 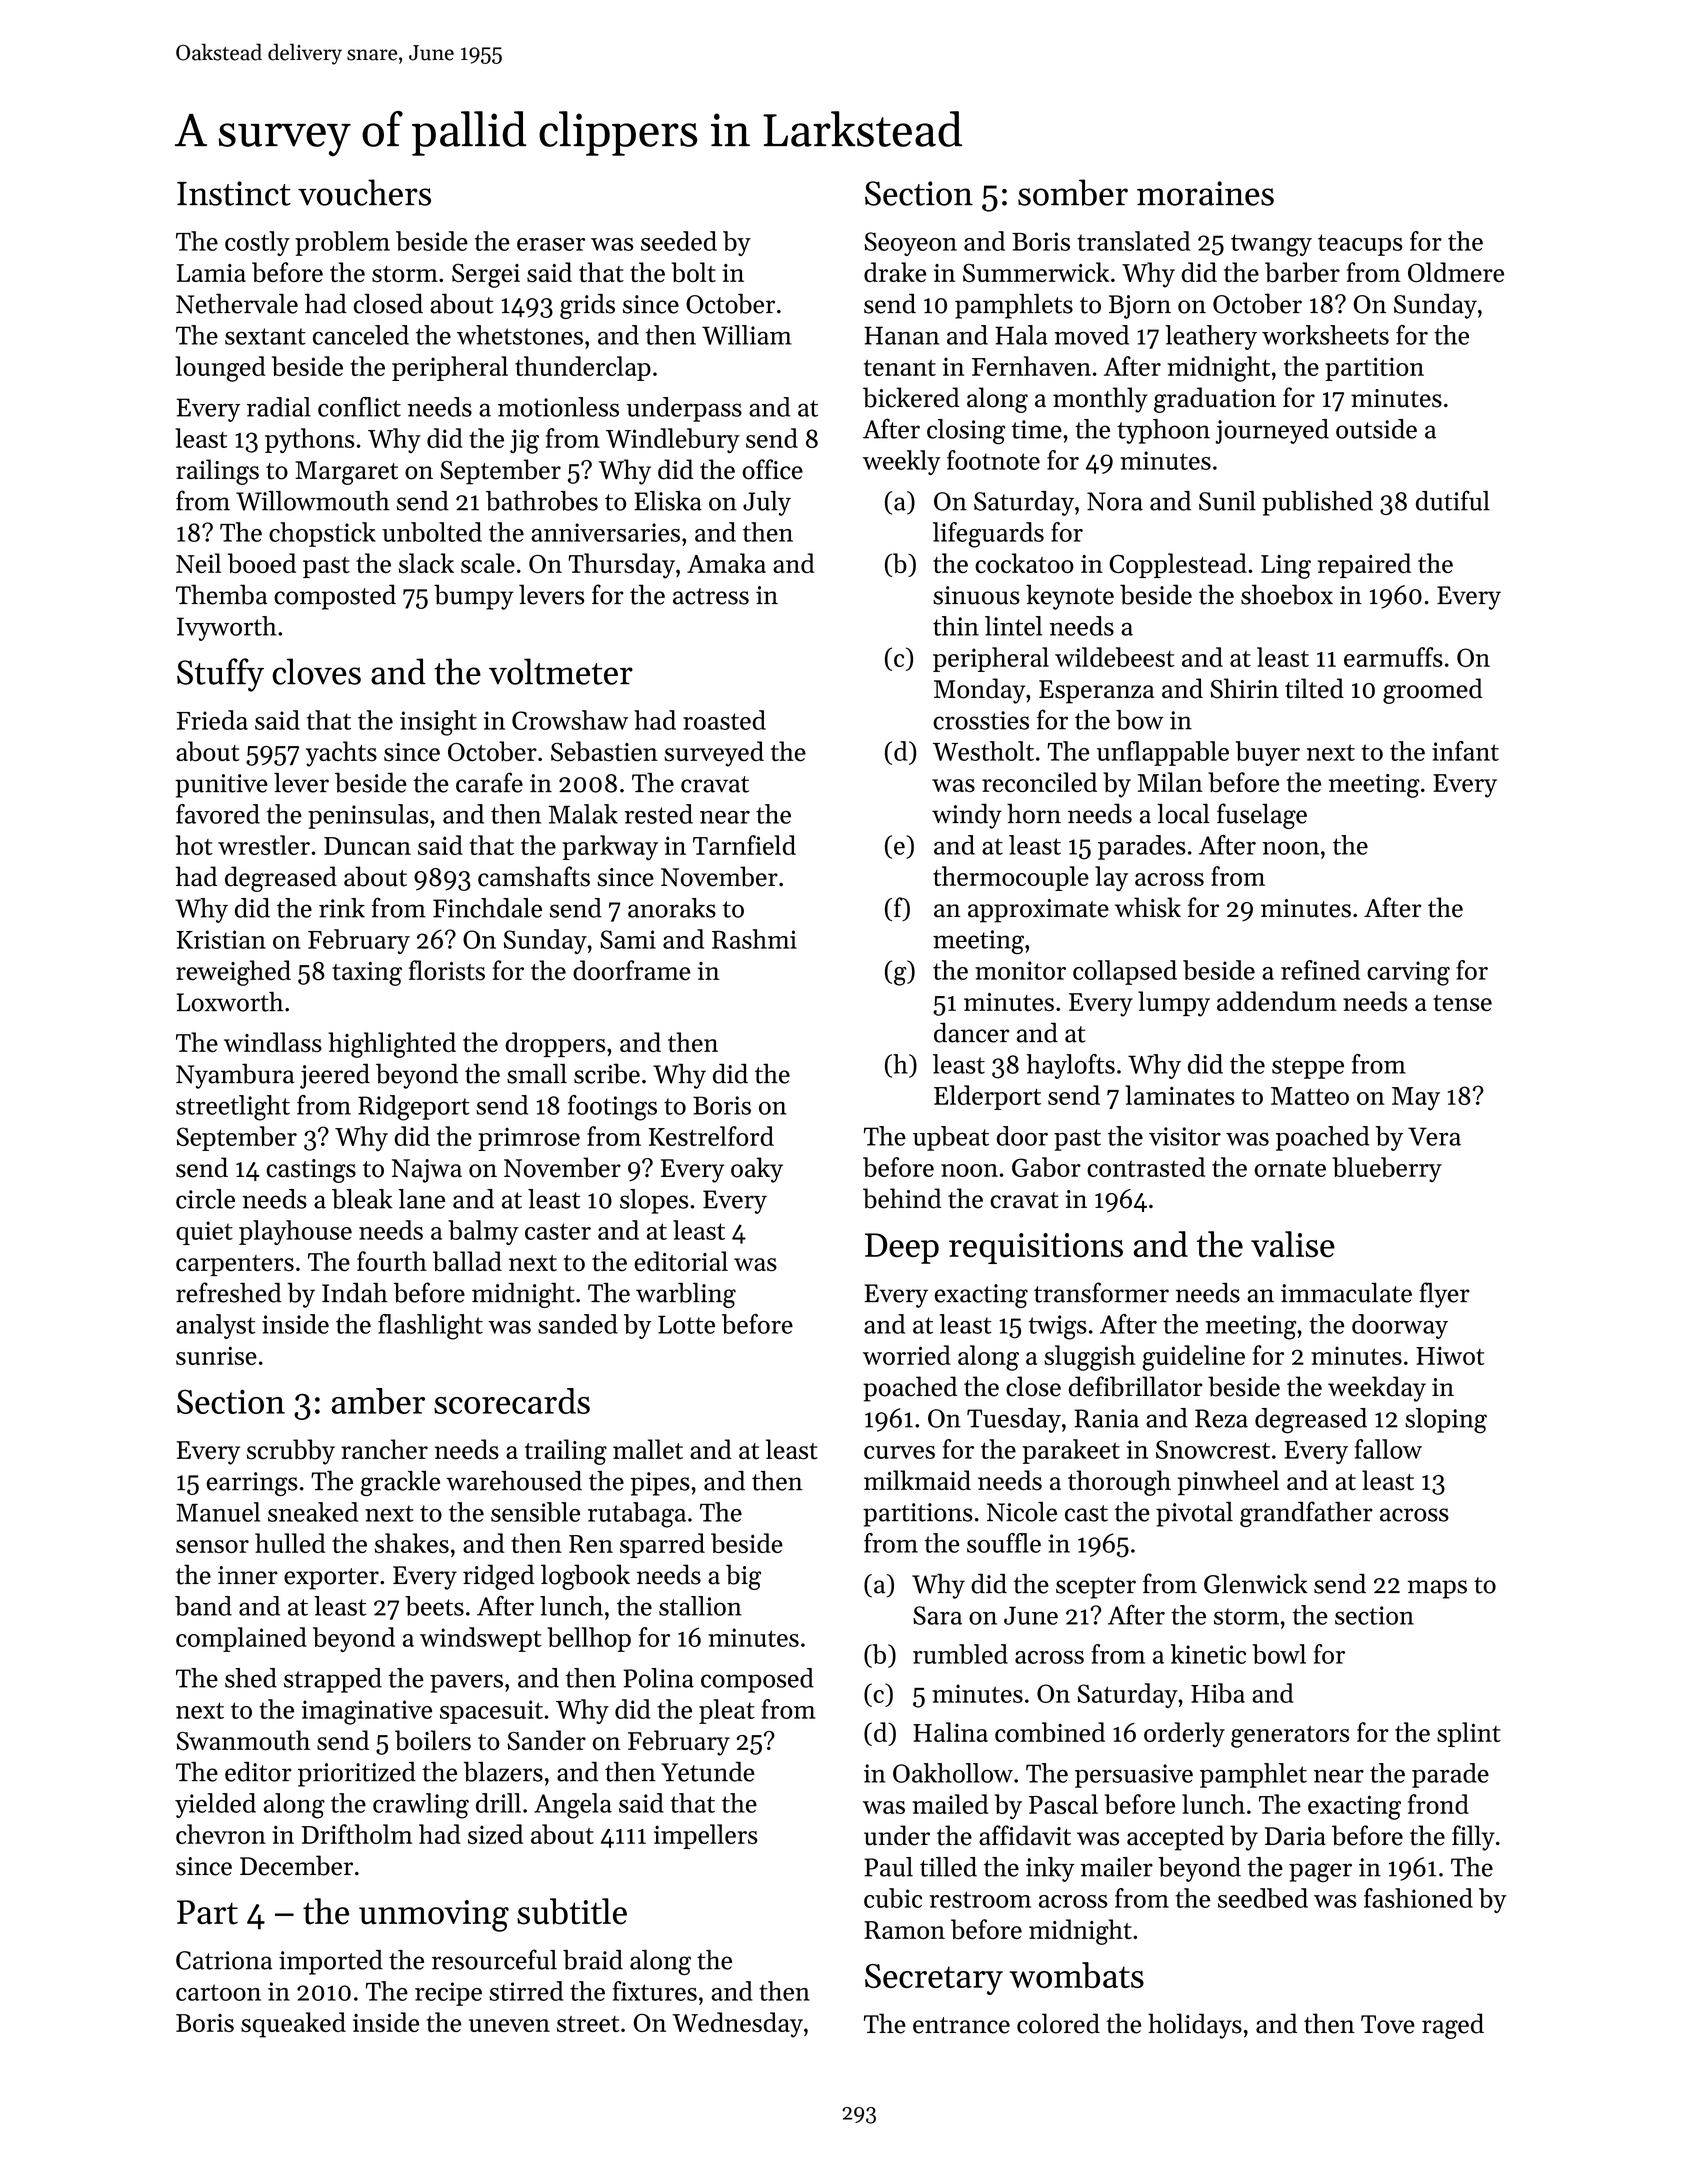 What do you see at coordinates (1272, 431) in the screenshot?
I see `journeyed` at bounding box center [1272, 431].
